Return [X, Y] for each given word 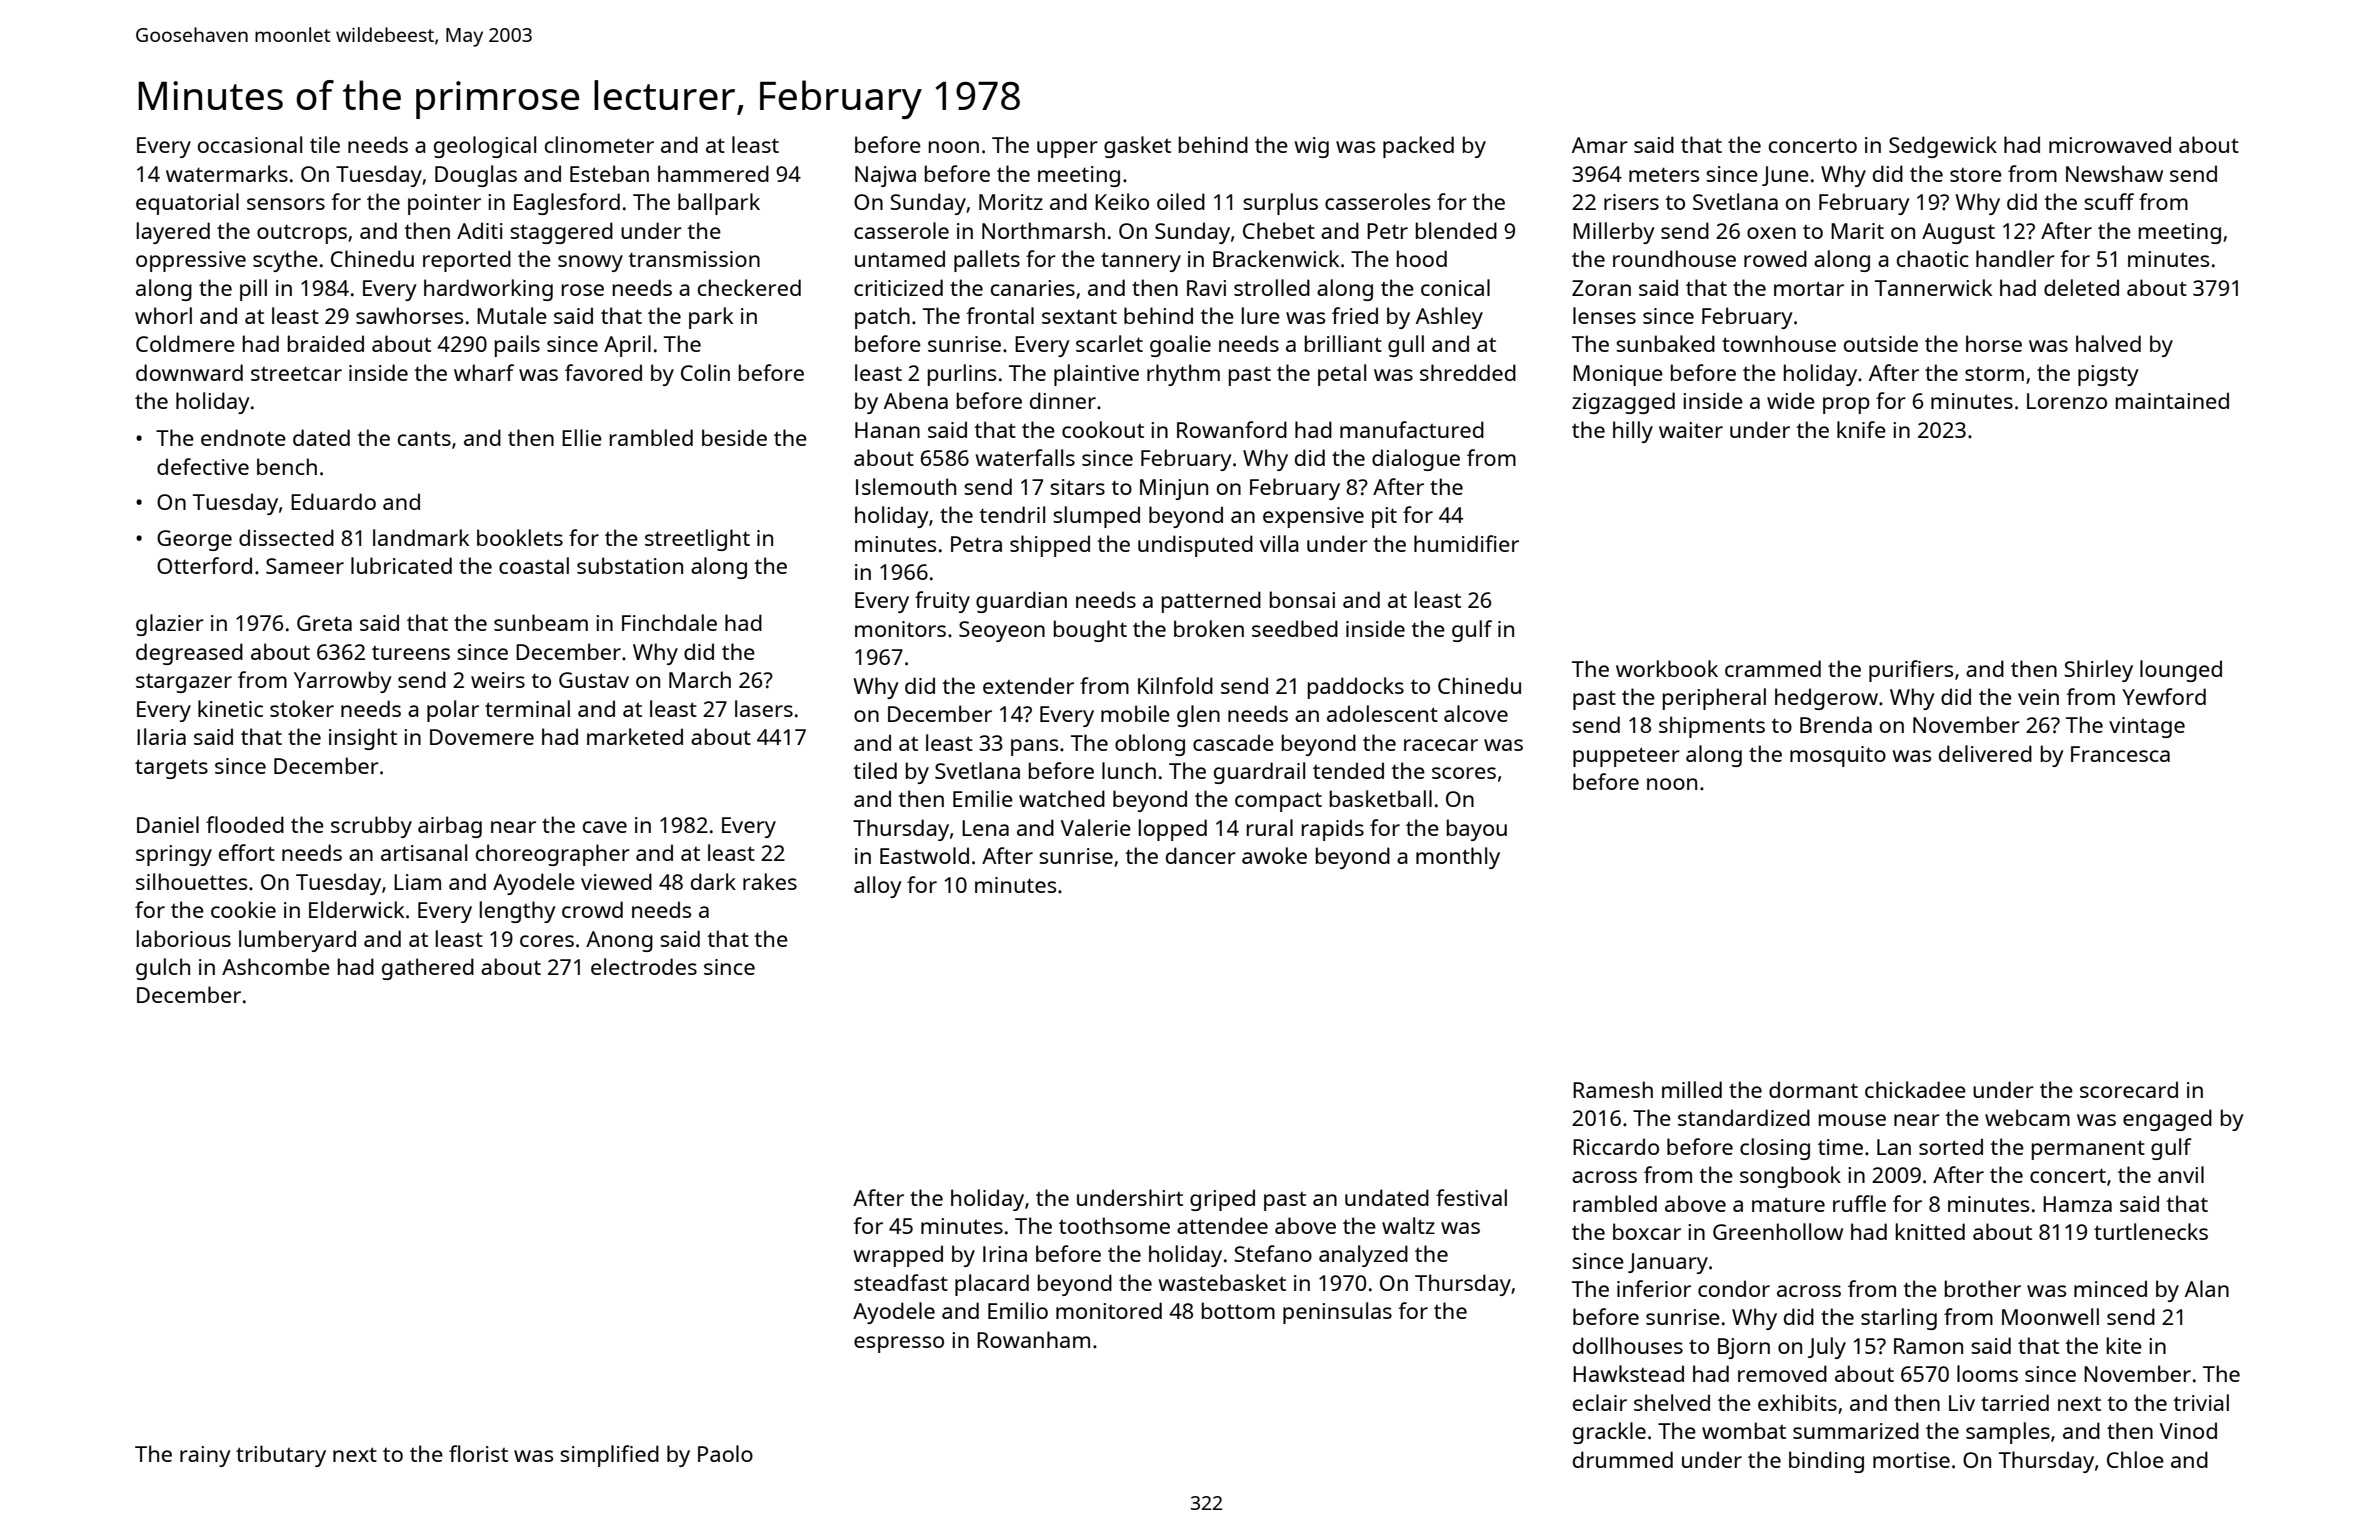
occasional [250, 144]
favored [603, 372]
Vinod [2188, 1430]
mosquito [1838, 756]
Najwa [885, 176]
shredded [1468, 372]
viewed [616, 881]
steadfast [901, 1282]
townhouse [1779, 343]
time [1840, 1147]
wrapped [898, 1256]
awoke [1274, 855]
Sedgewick [1943, 147]
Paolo [725, 1453]
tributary [281, 1456]
